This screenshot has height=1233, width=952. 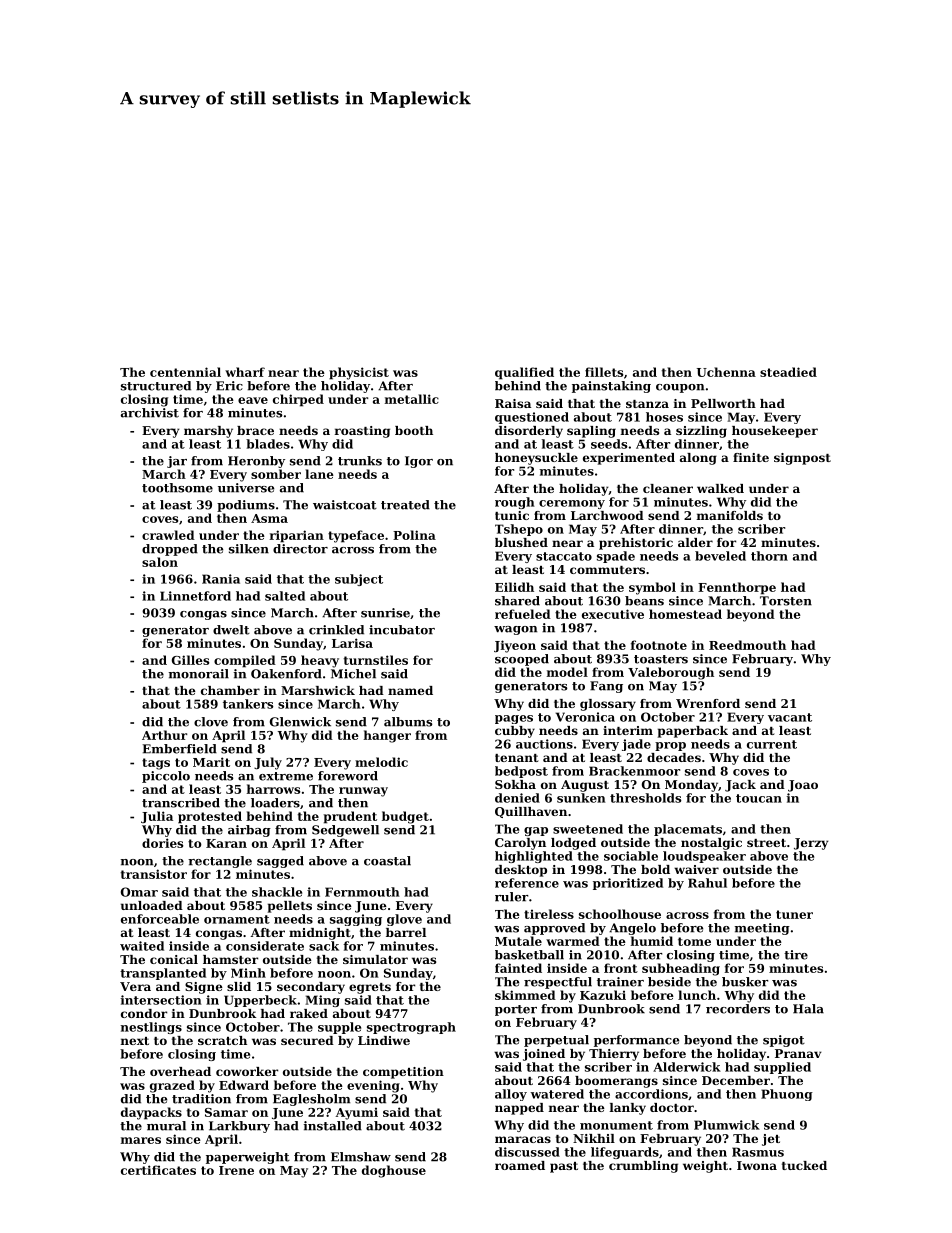 What do you see at coordinates (185, 372) in the screenshot?
I see `centennial` at bounding box center [185, 372].
